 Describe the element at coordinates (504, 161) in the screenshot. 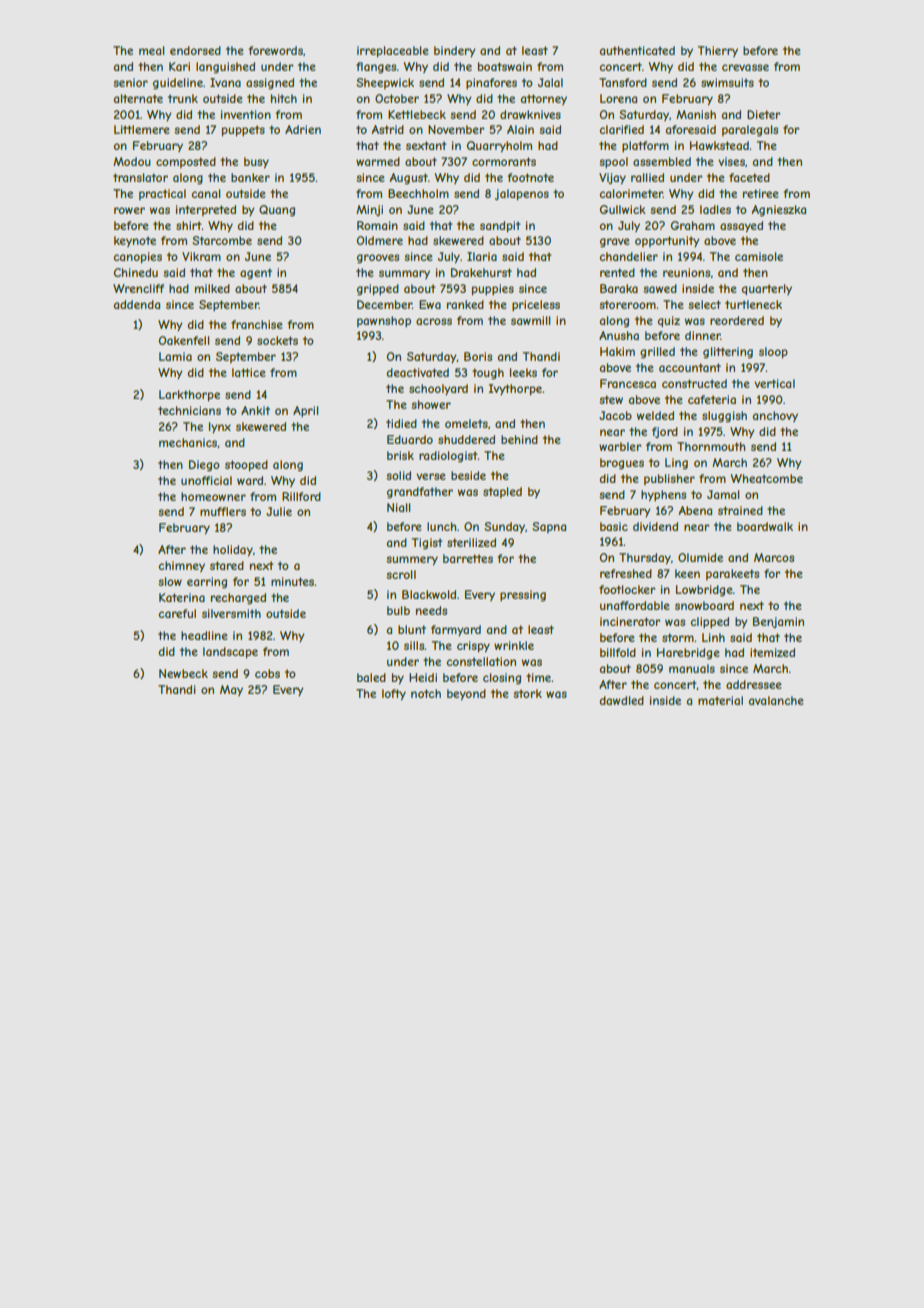

I see `cormorants` at that location.
